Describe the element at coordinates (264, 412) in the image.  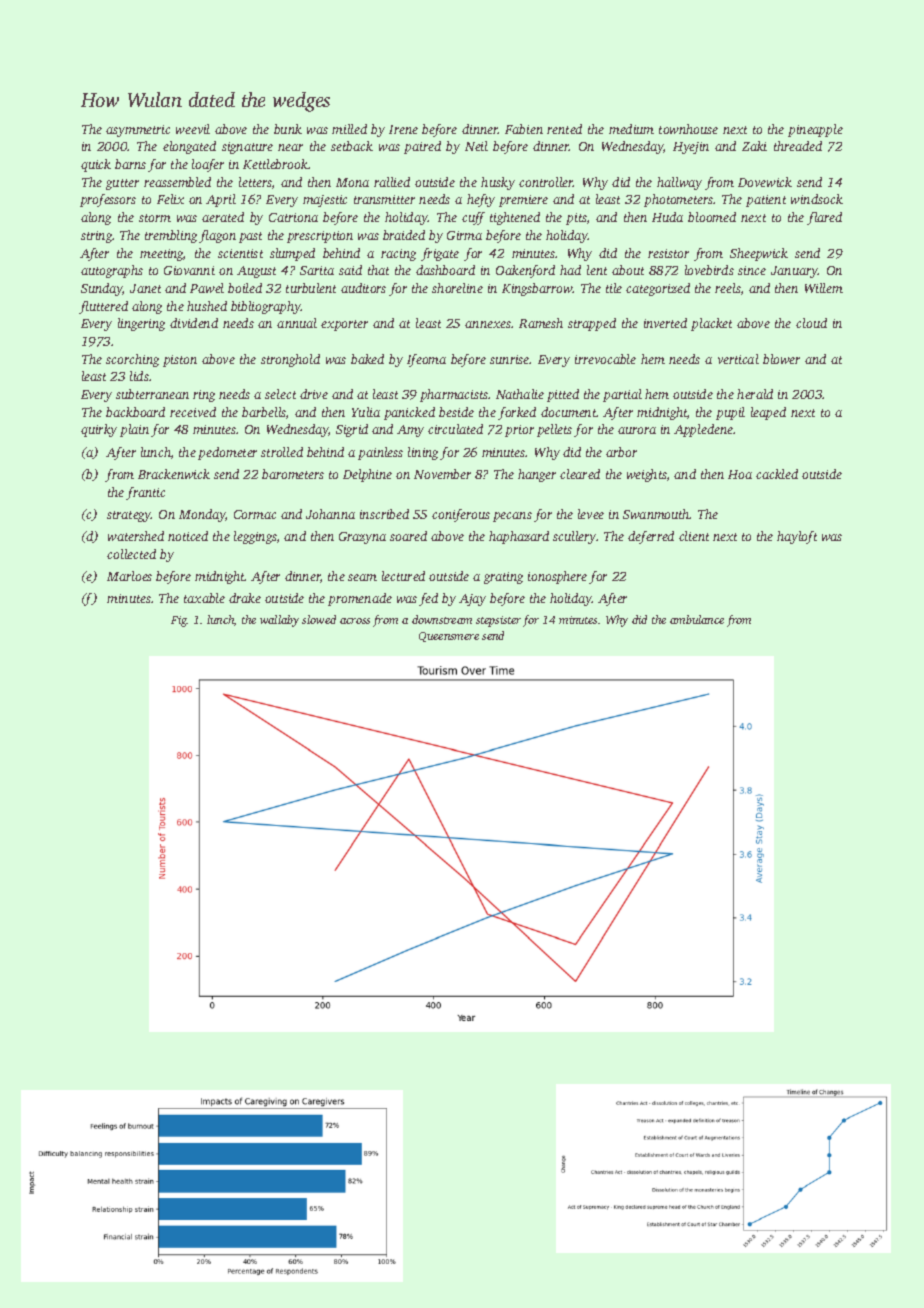
I see `barbells` at that location.
